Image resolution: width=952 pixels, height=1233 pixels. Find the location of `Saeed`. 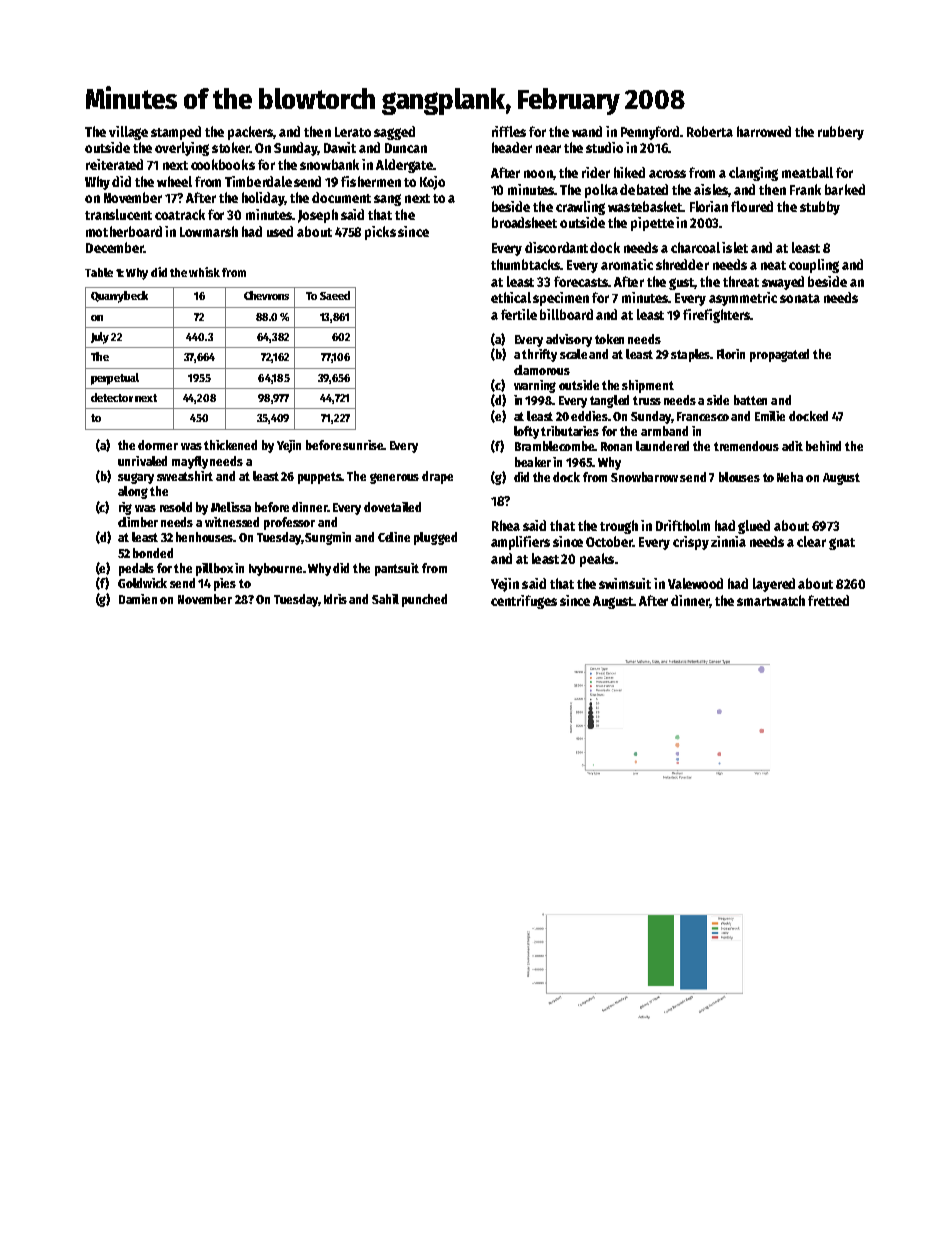

Saeed is located at coordinates (335, 295).
